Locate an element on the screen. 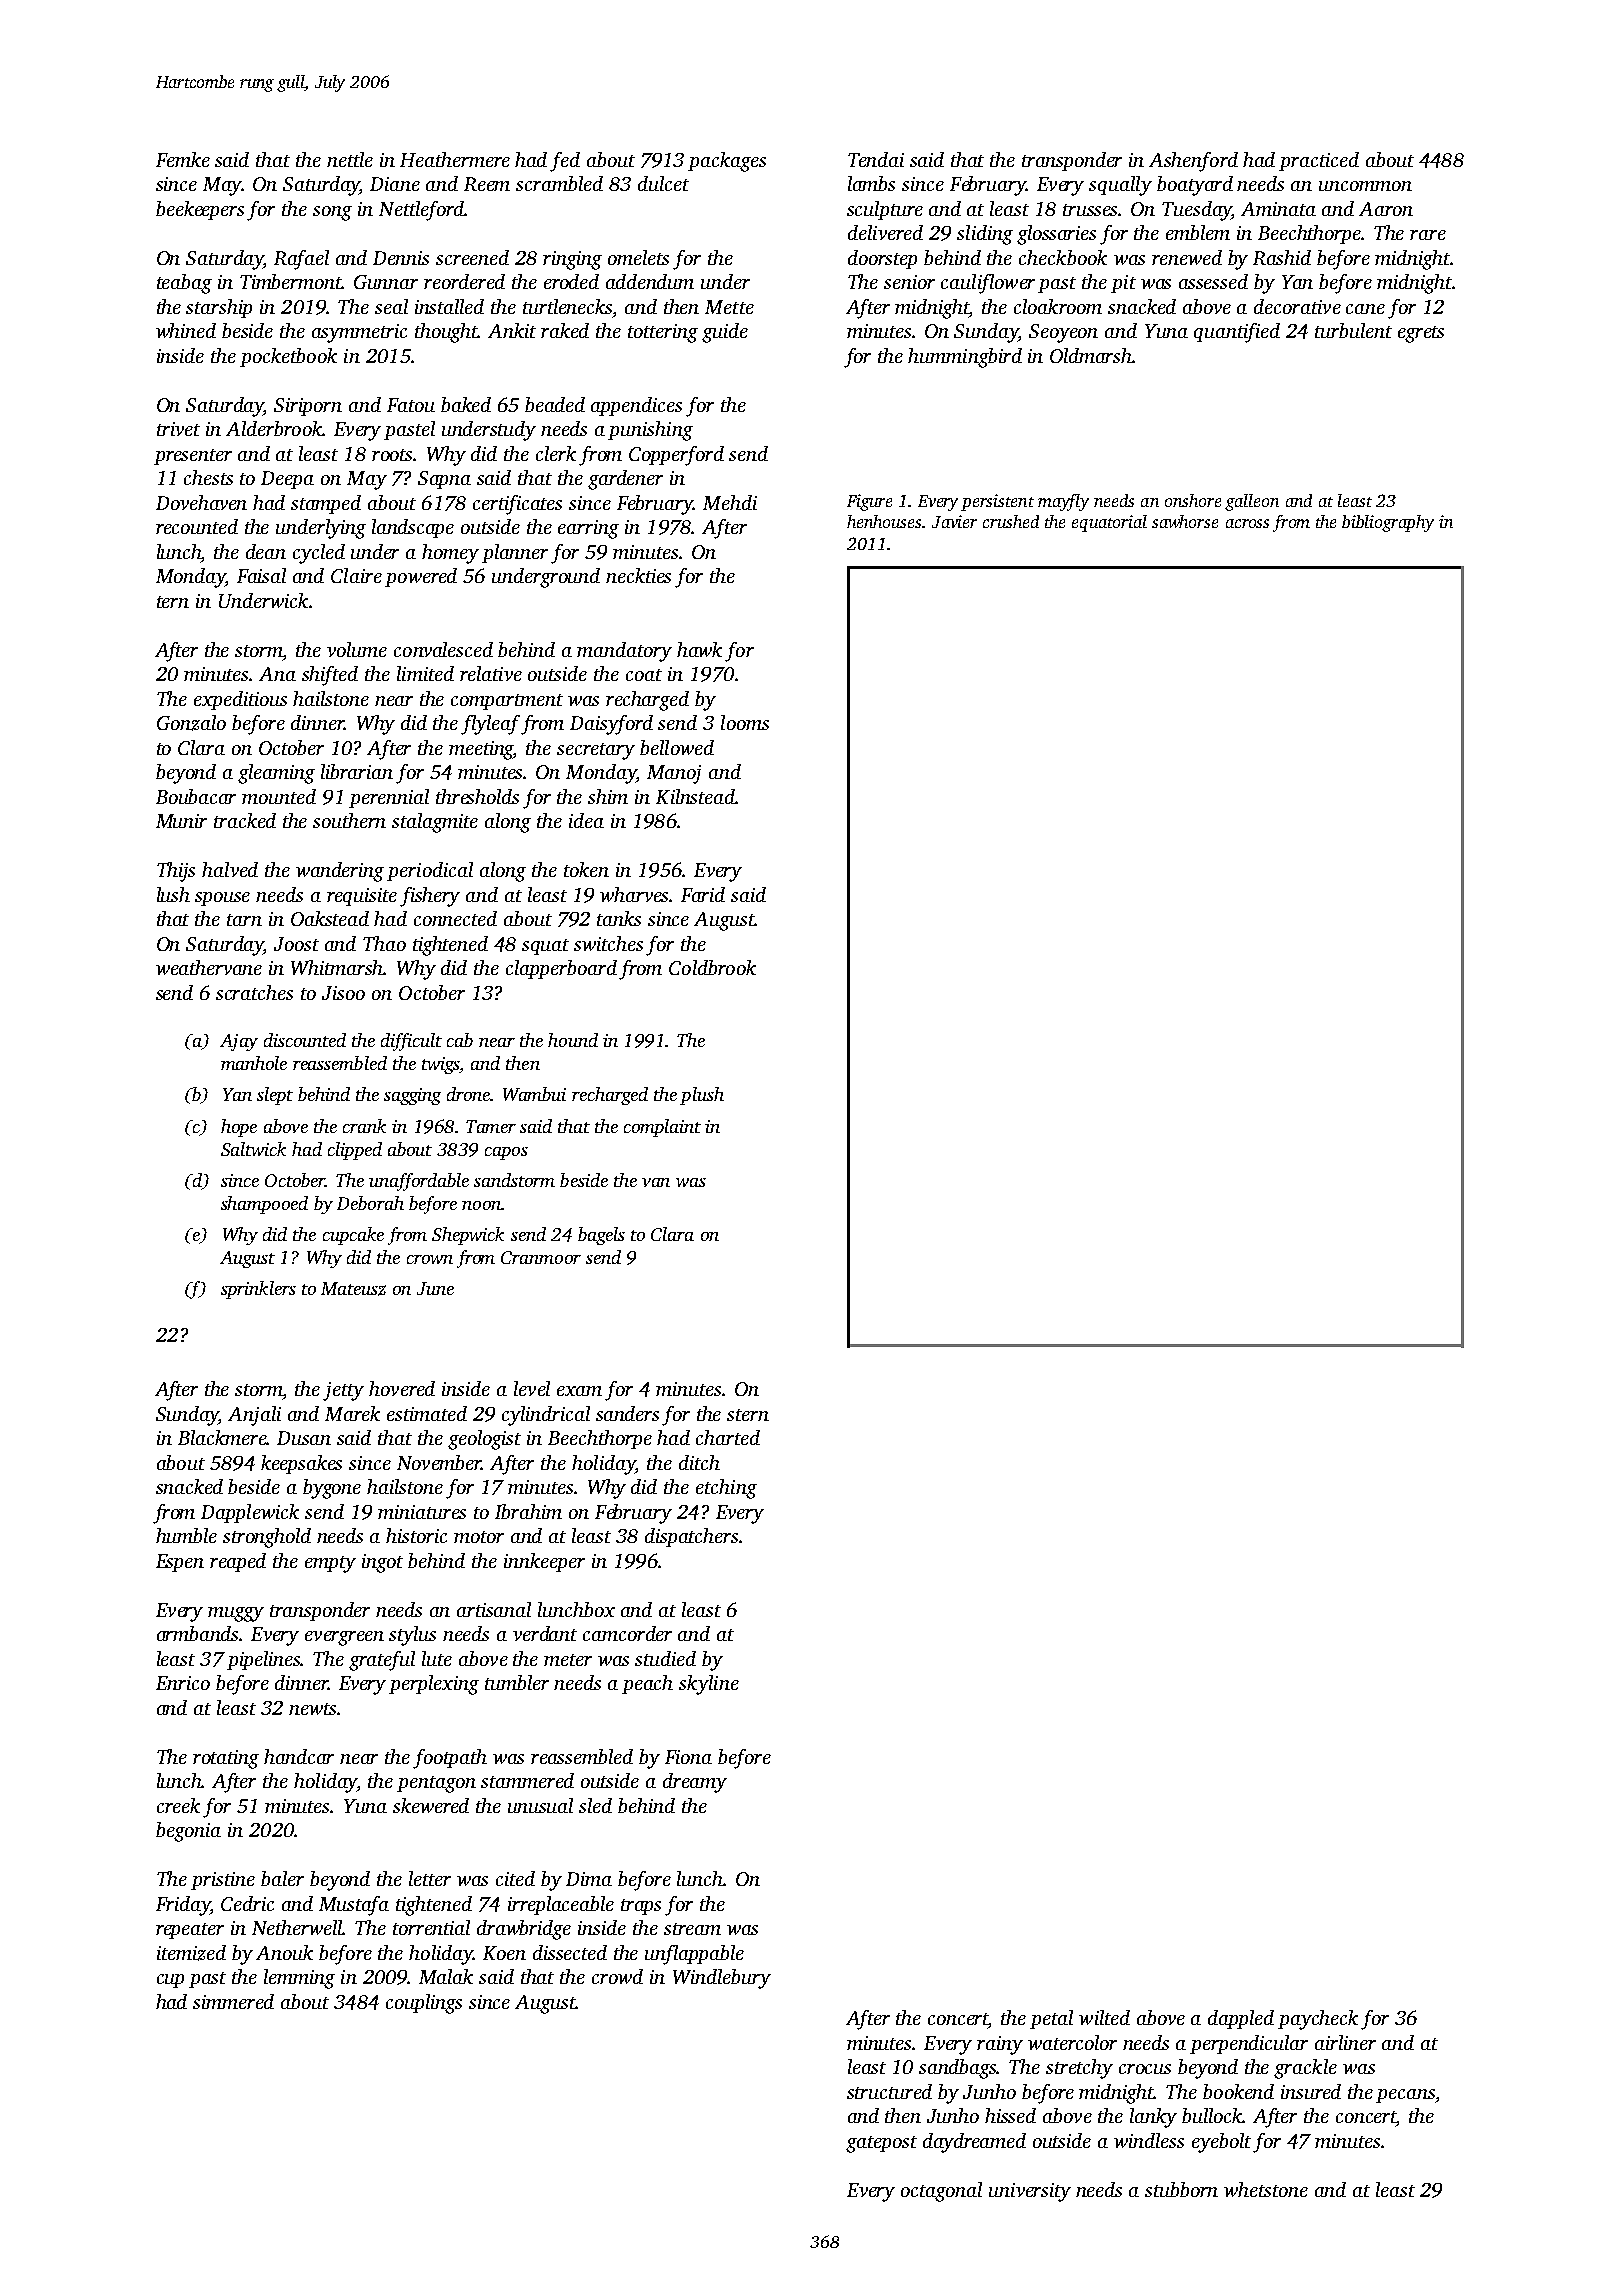  paycheck is located at coordinates (1318, 2020).
